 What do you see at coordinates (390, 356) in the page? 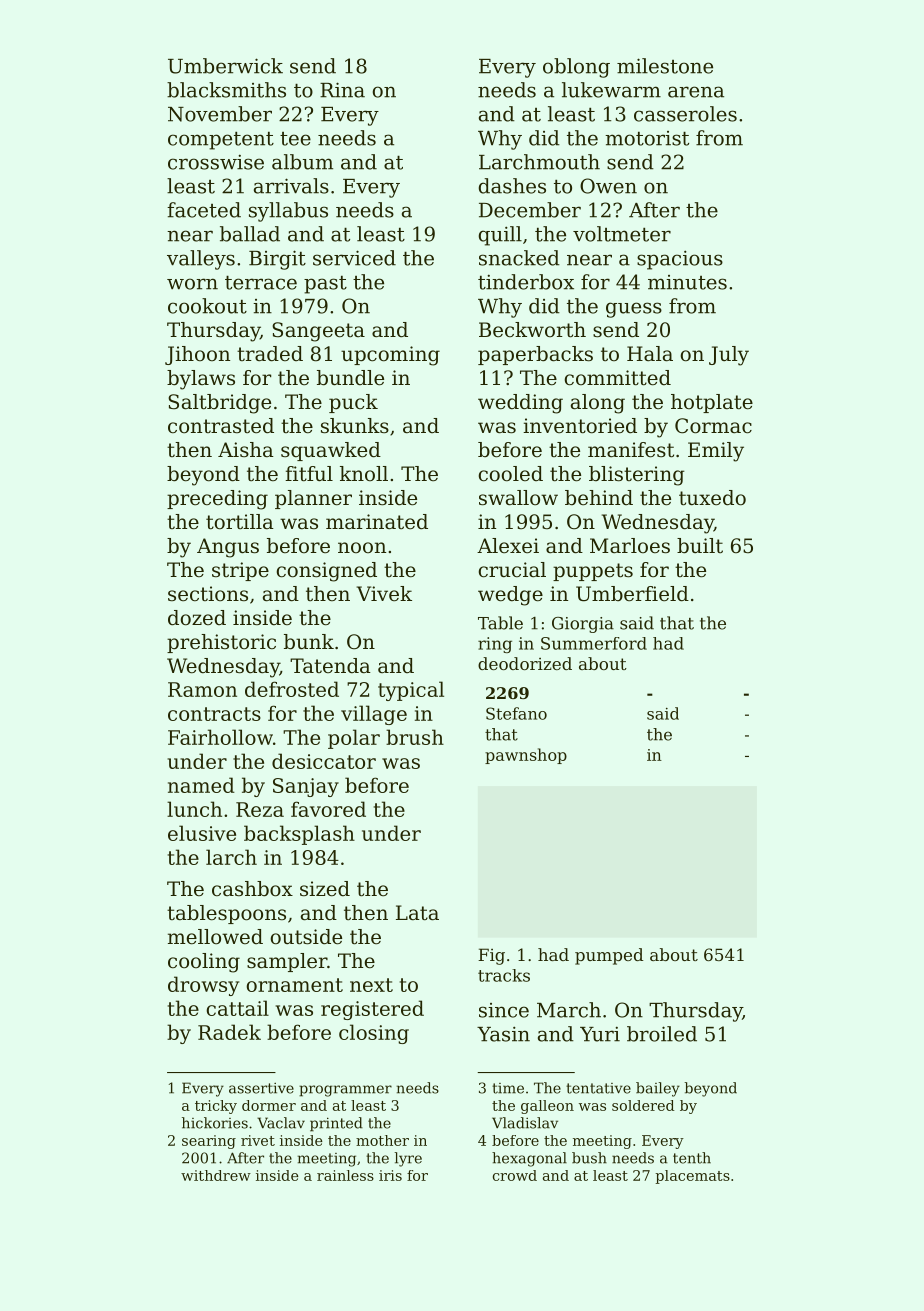
I see `upcoming` at bounding box center [390, 356].
